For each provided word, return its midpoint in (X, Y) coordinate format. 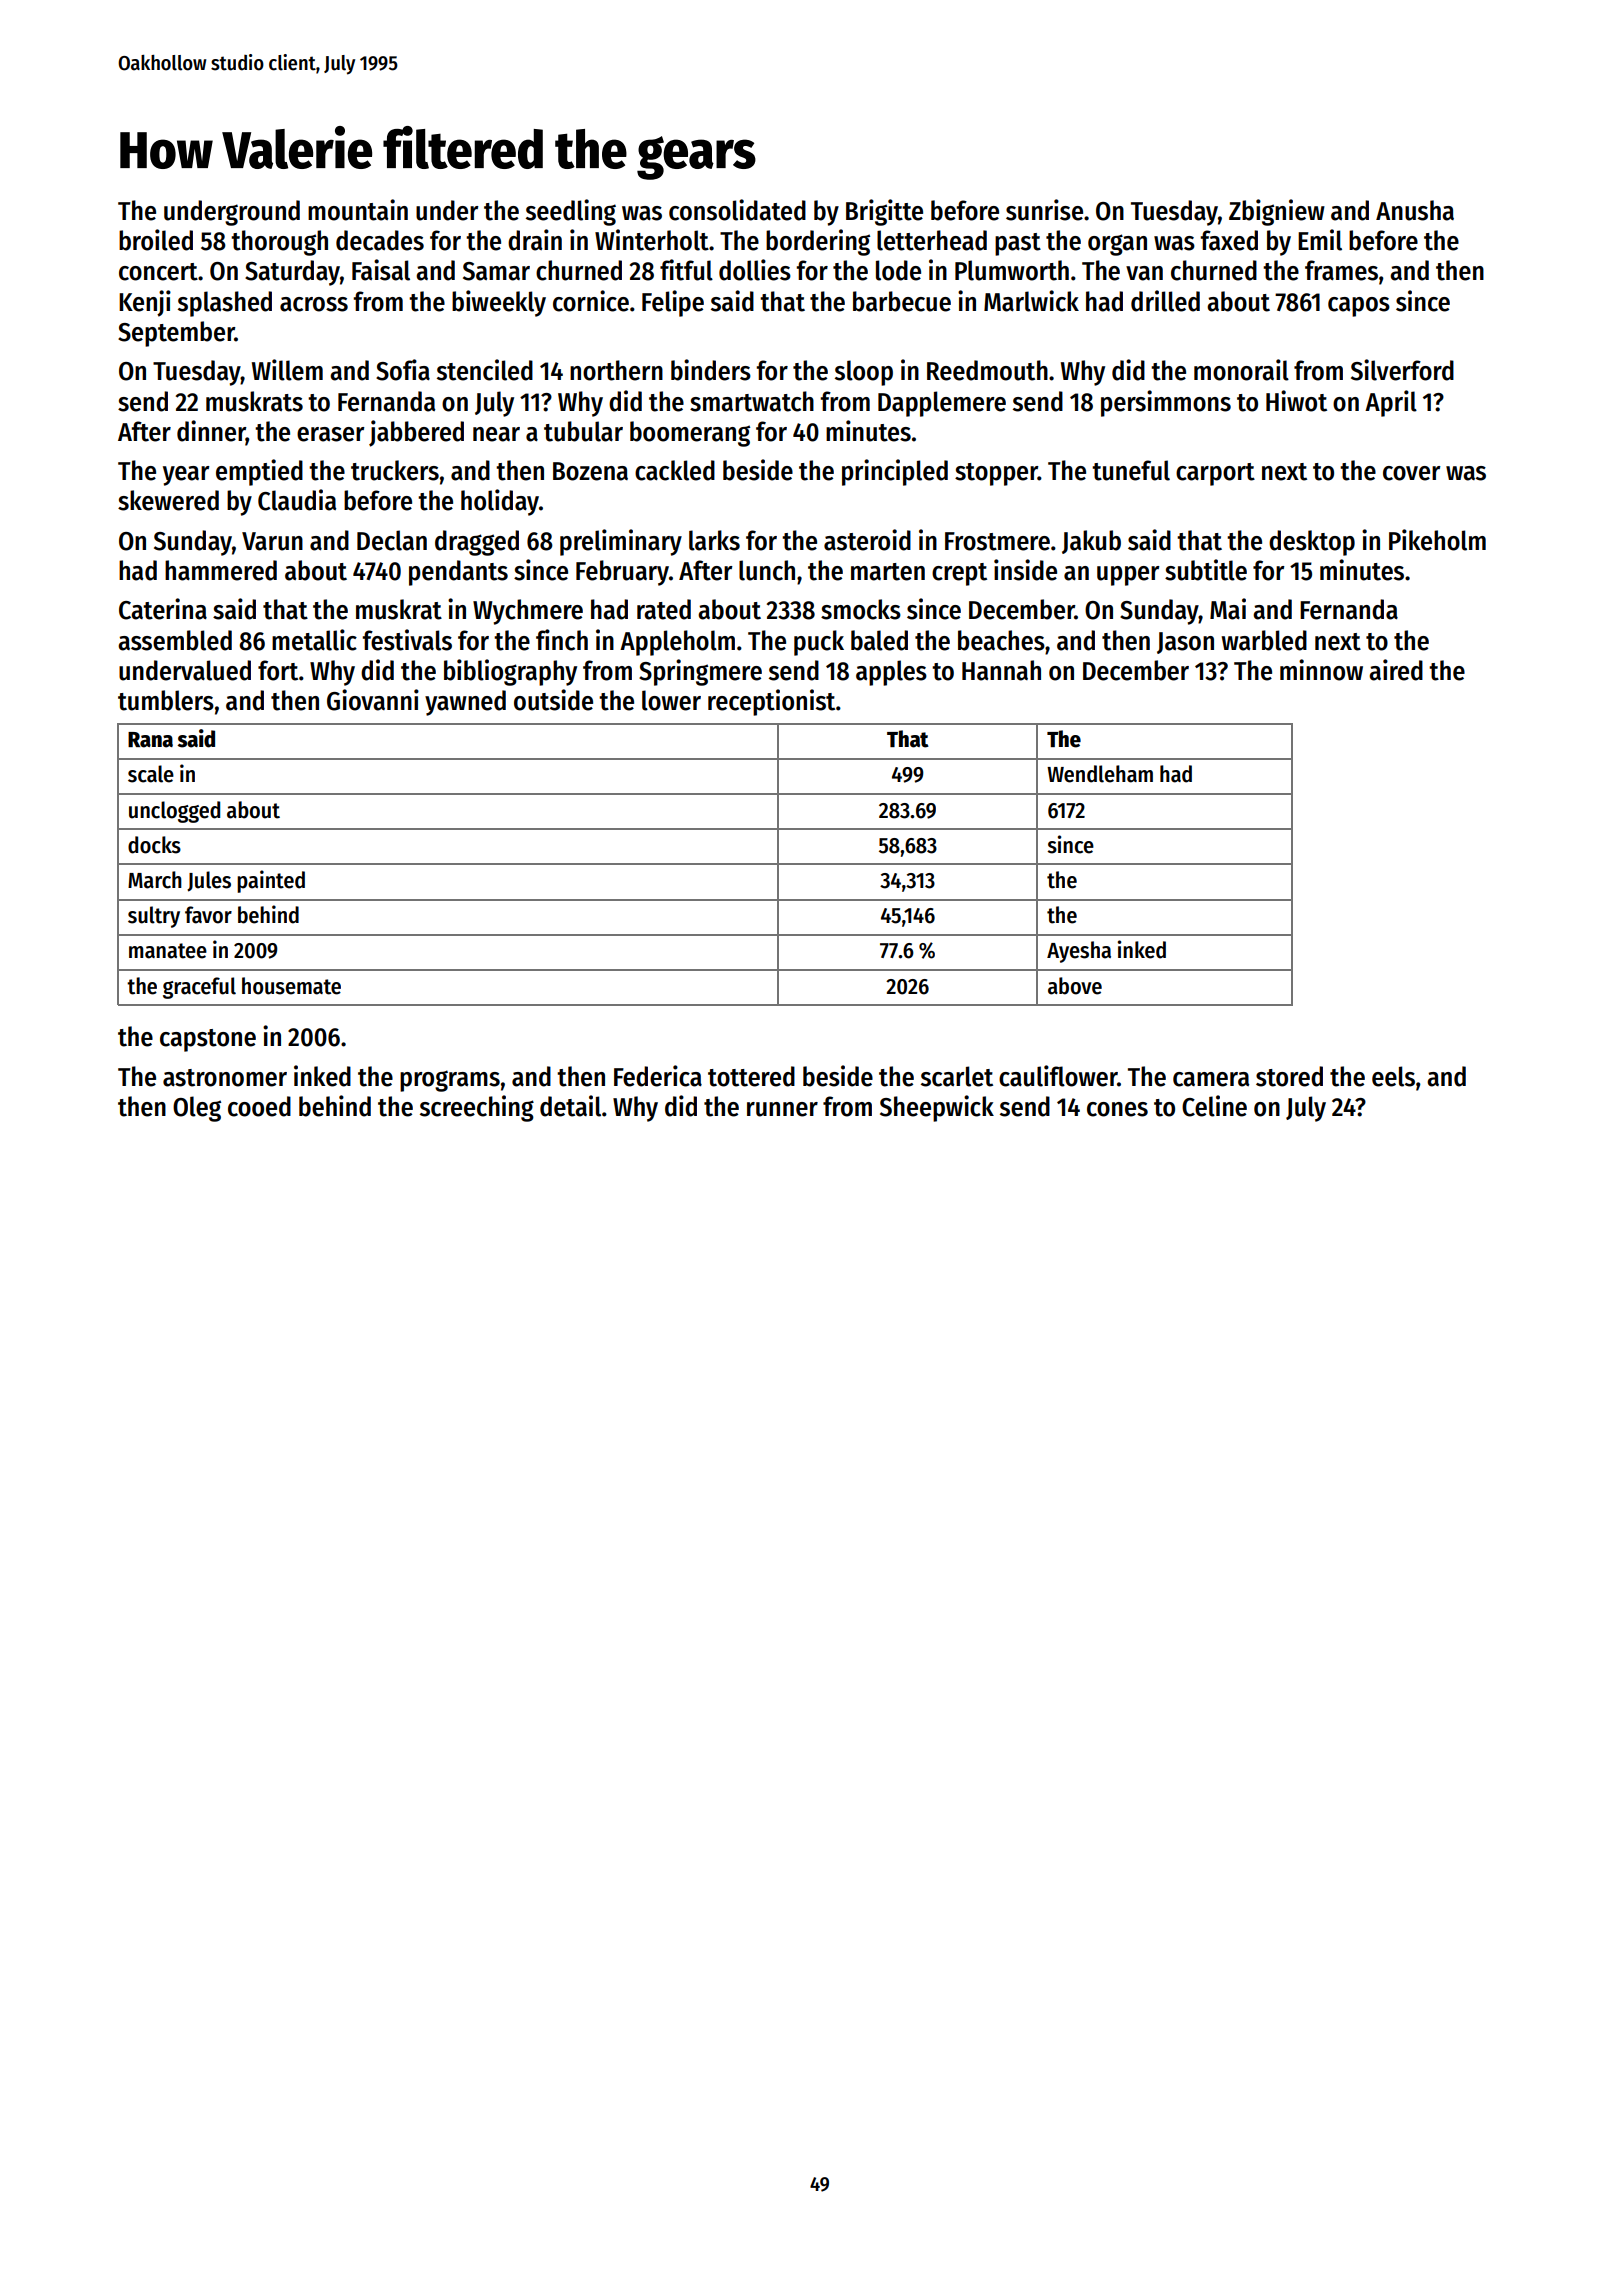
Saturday (292, 273)
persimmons (1166, 403)
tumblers (166, 700)
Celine (1214, 1106)
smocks (861, 609)
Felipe (673, 303)
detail (570, 1106)
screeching (477, 1108)
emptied (259, 472)
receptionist (771, 702)
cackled (675, 470)
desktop (1312, 543)
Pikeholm (1437, 540)
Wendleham (1100, 774)
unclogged (174, 812)
